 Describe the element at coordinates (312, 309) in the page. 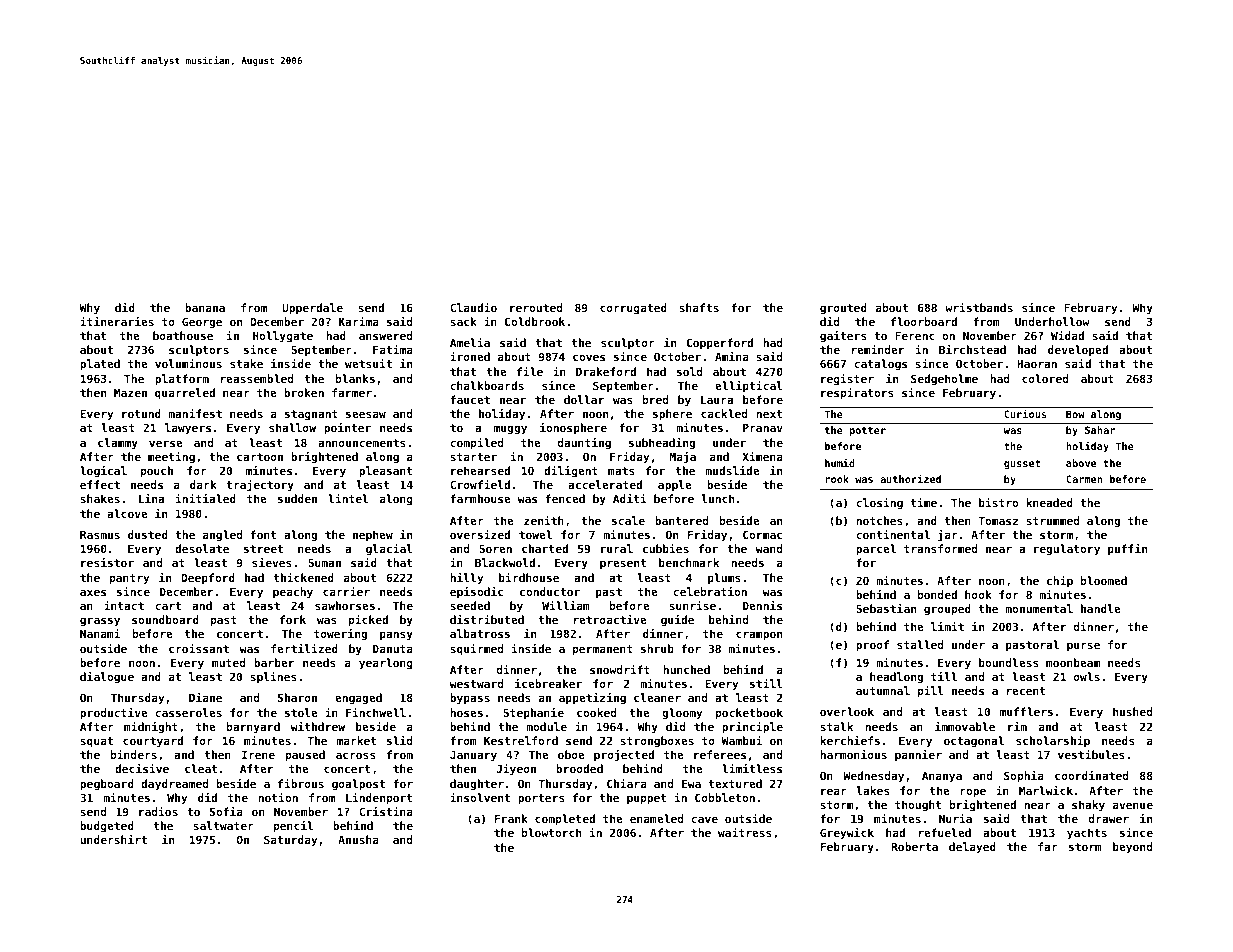

I see `Upperdale` at that location.
